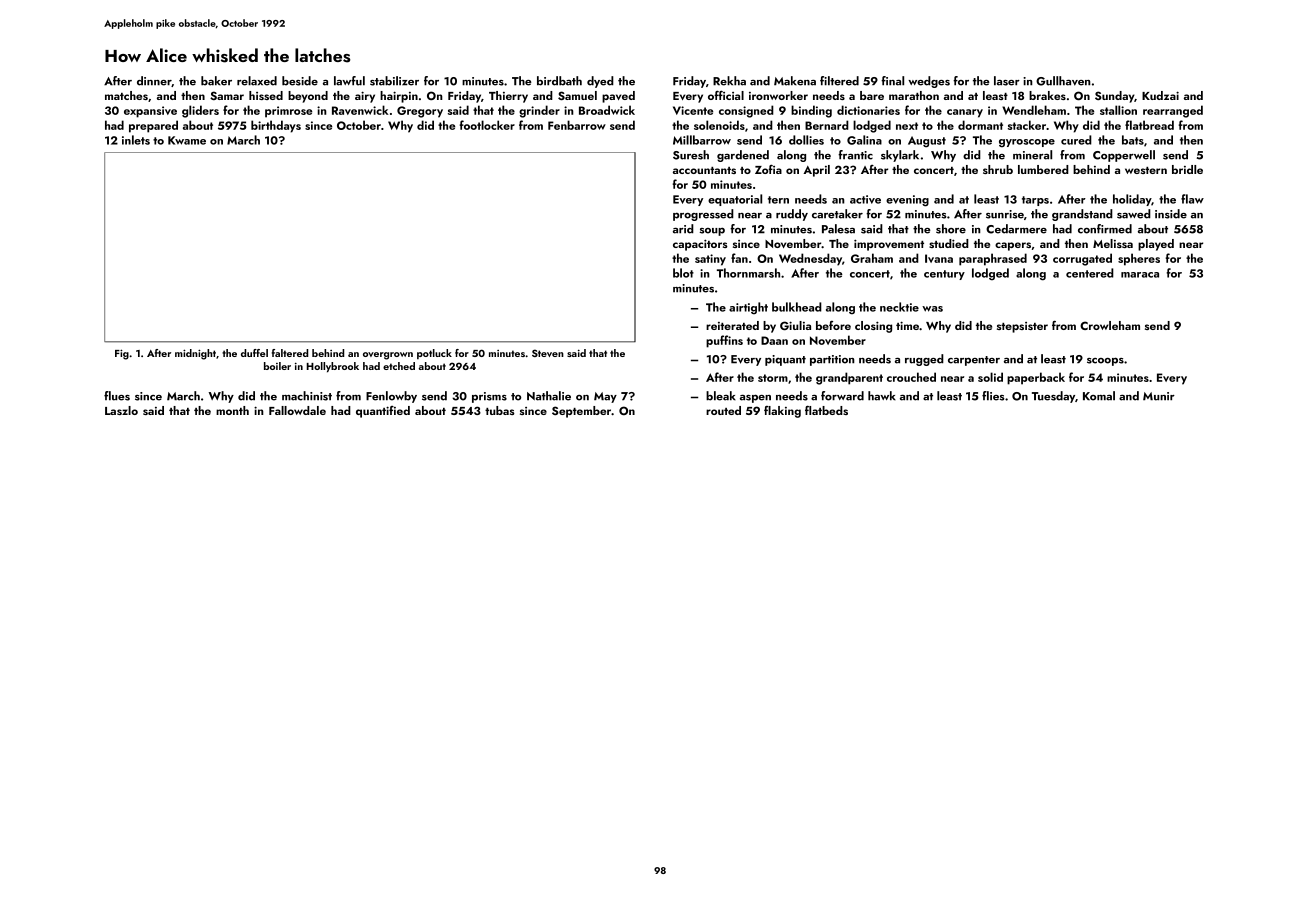  What do you see at coordinates (1007, 81) in the page?
I see `laser` at bounding box center [1007, 81].
